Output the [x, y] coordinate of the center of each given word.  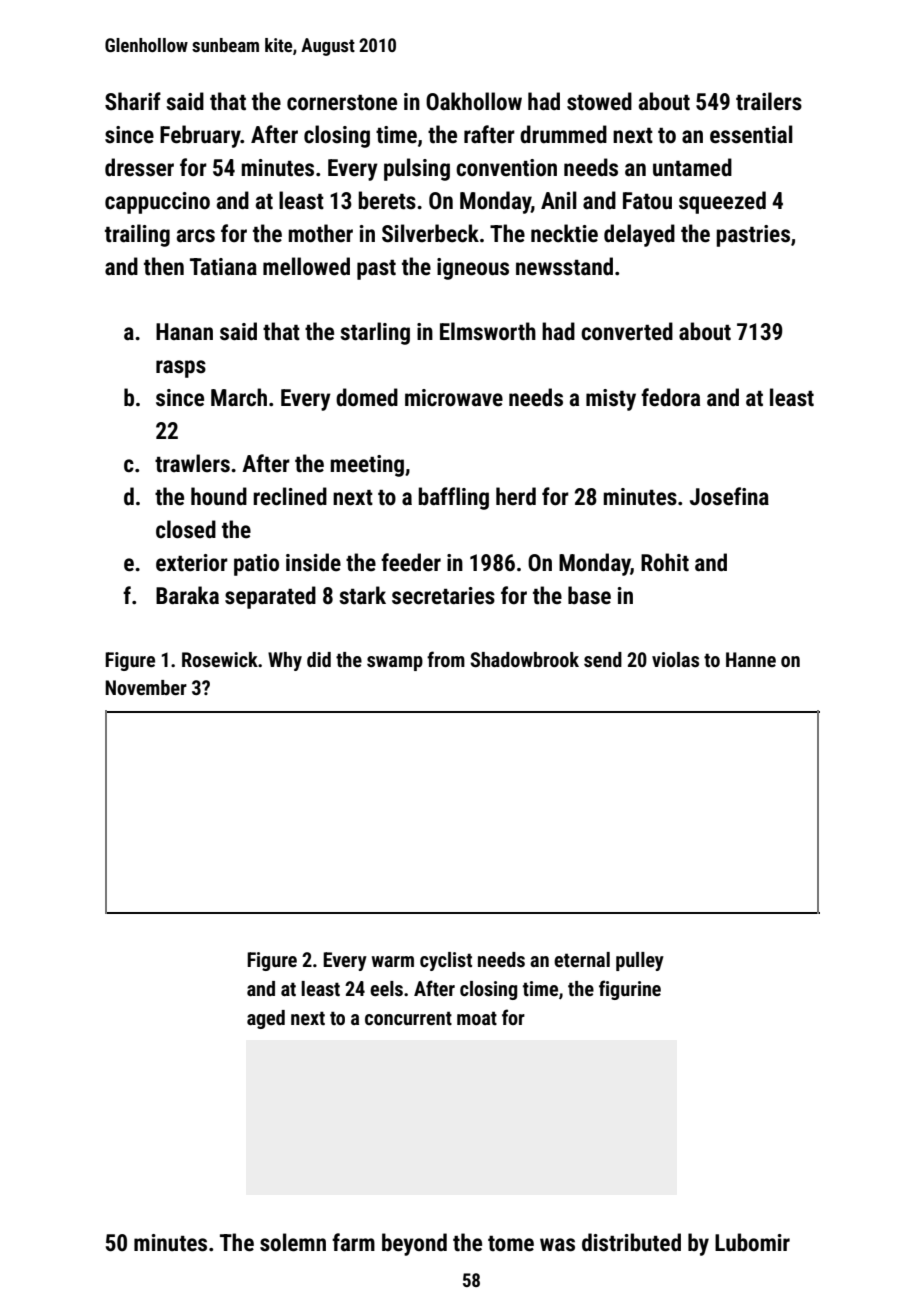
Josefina [729, 496]
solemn [293, 1242]
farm [353, 1242]
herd [516, 496]
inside [313, 562]
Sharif [133, 101]
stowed [599, 101]
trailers [769, 101]
